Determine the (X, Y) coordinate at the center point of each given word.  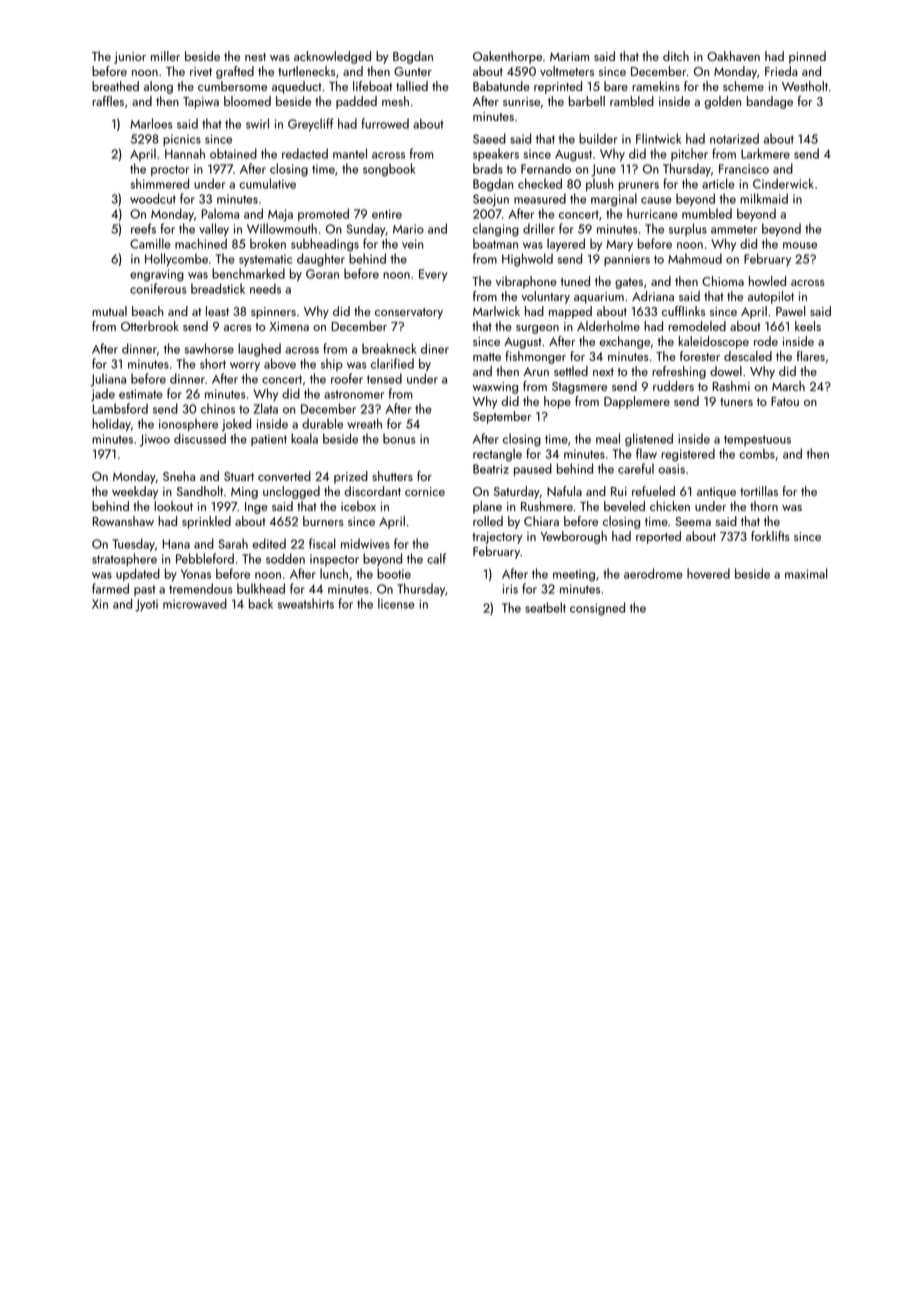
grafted (235, 72)
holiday (111, 425)
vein (412, 244)
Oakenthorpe (507, 57)
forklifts (770, 536)
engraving (157, 275)
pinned (807, 57)
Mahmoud (695, 258)
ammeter (734, 229)
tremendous (201, 588)
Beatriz (491, 469)
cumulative (267, 183)
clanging (496, 230)
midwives (365, 543)
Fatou (785, 401)
